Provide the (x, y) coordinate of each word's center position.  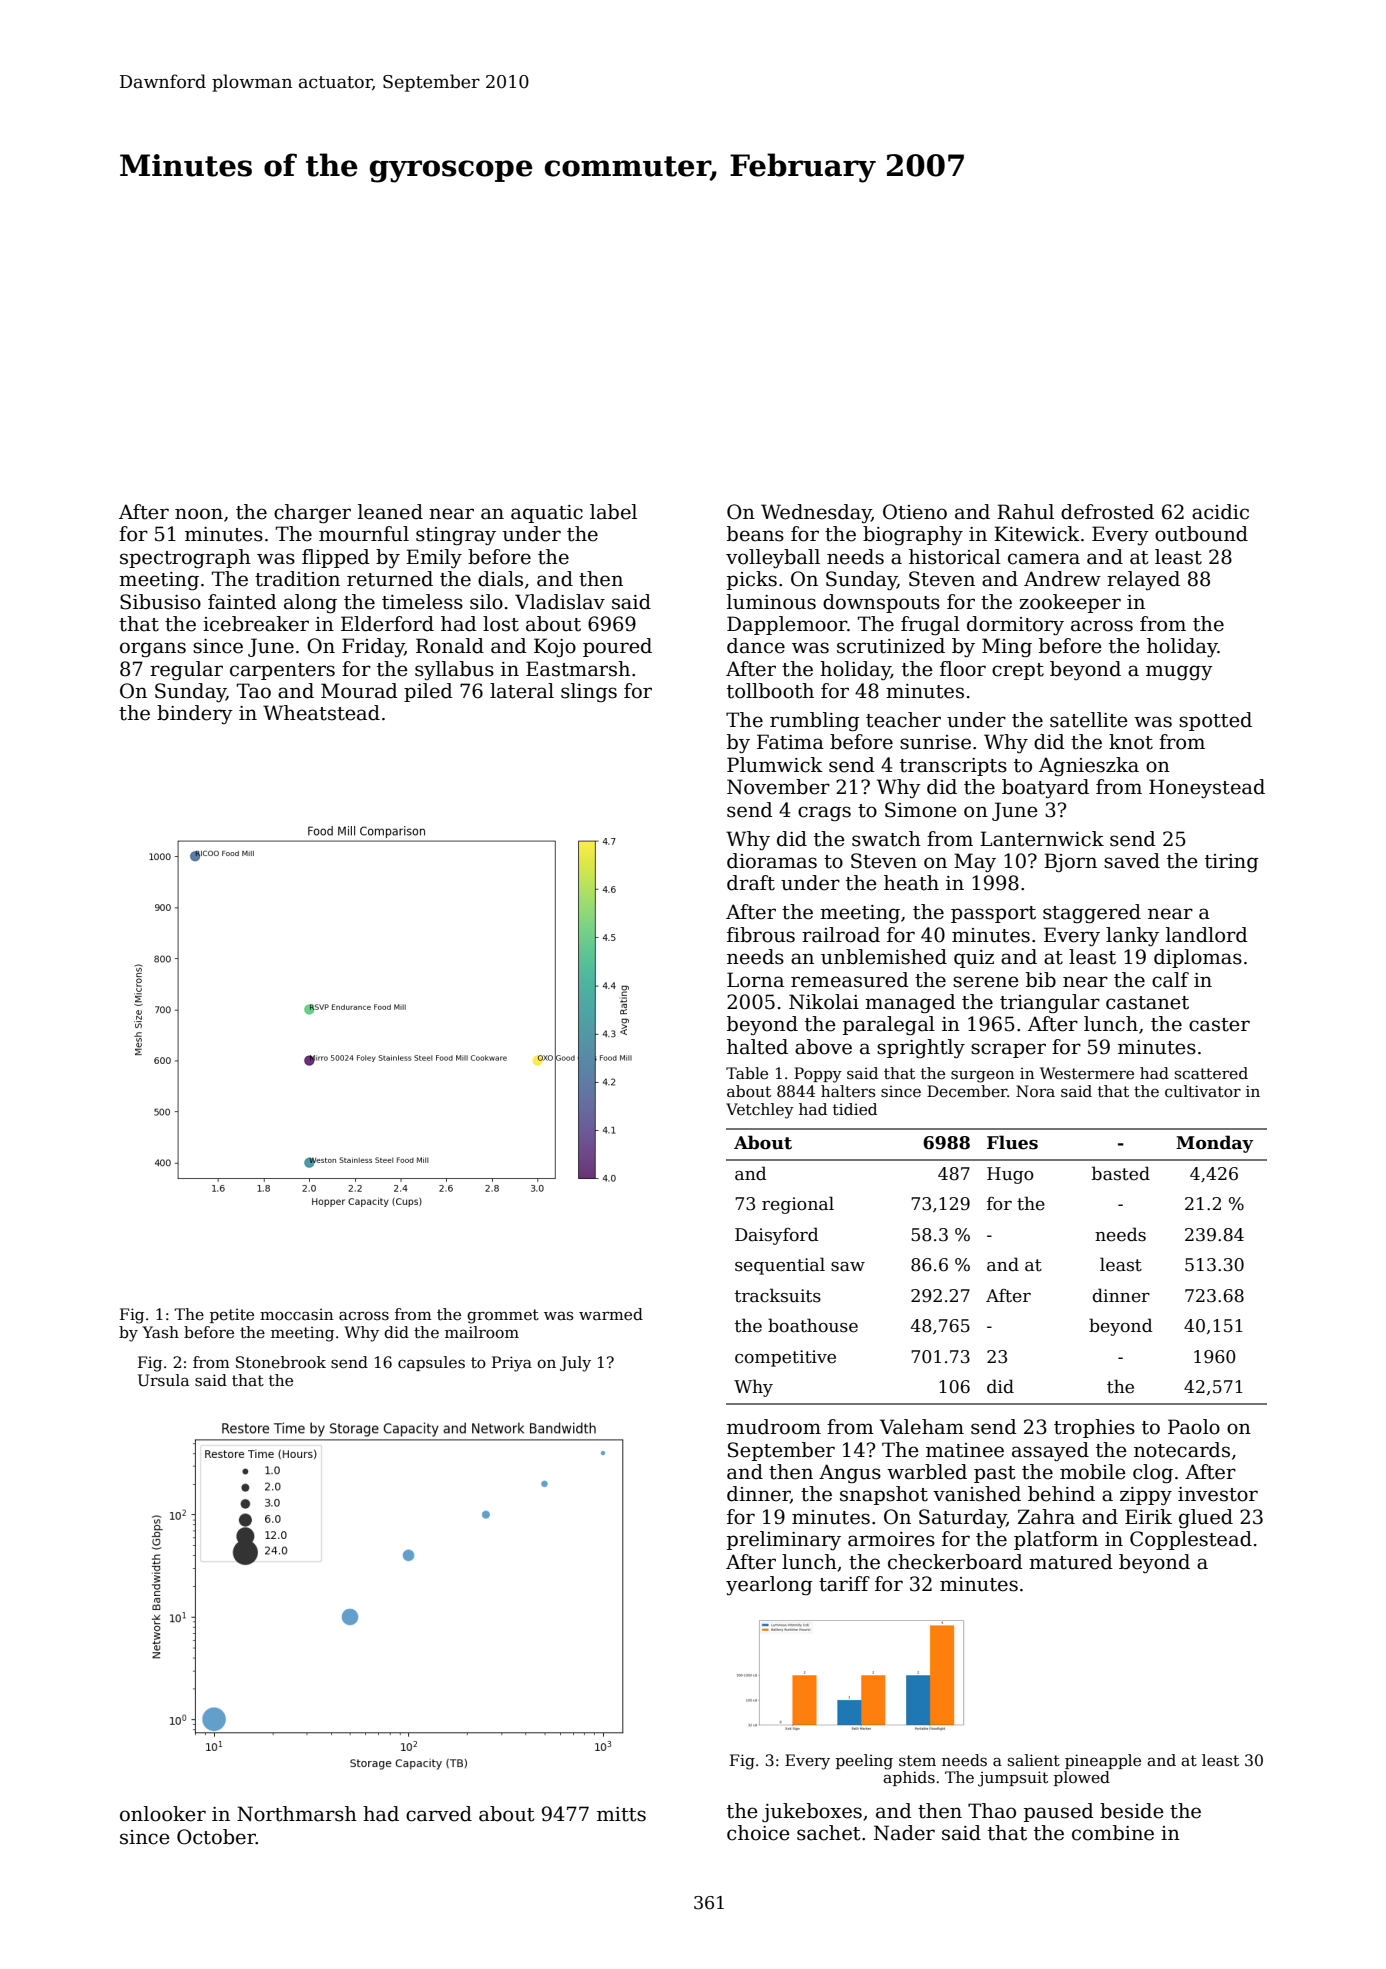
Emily (434, 558)
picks (752, 580)
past (995, 1474)
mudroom (774, 1427)
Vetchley (760, 1111)
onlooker (163, 1814)
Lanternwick (1042, 839)
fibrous (761, 935)
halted (757, 1047)
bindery (195, 714)
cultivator (1203, 1091)
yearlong (769, 1585)
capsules (431, 1363)
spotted (1215, 721)
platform (1056, 1540)
